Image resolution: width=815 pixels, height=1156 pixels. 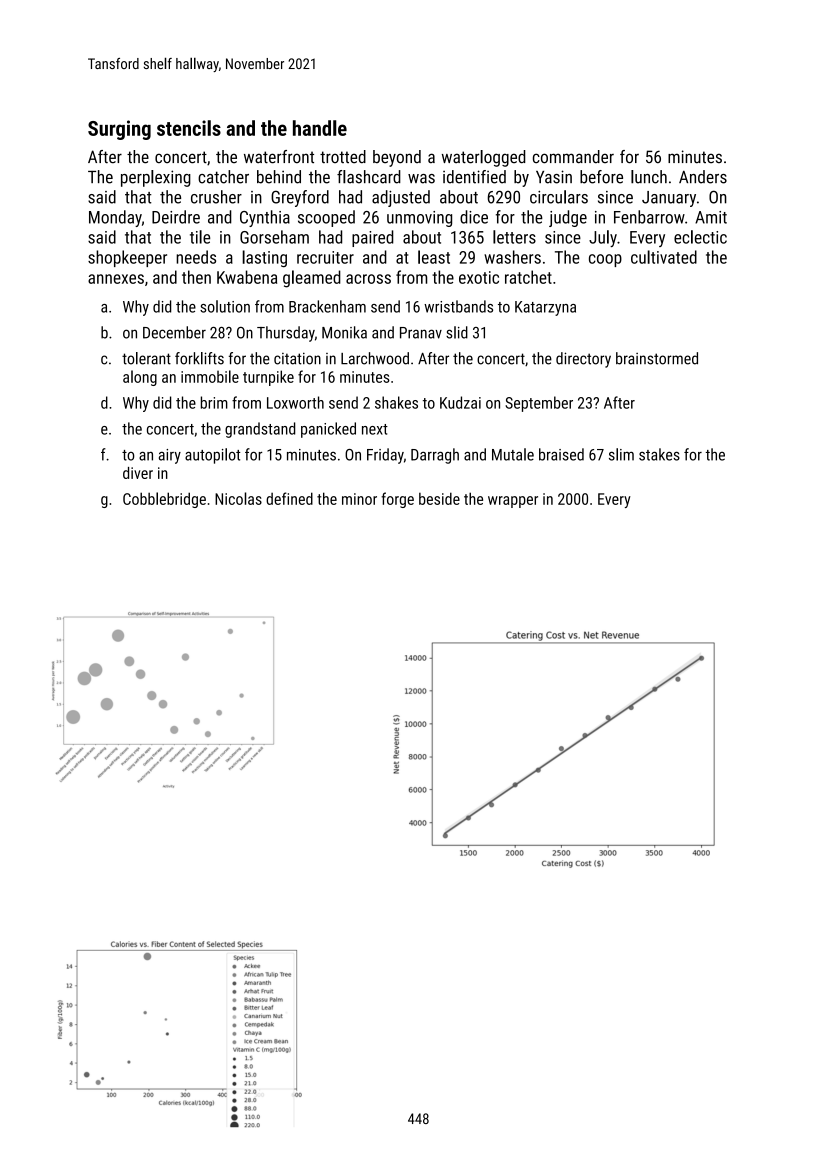 I want to click on turnpike, so click(x=268, y=378).
